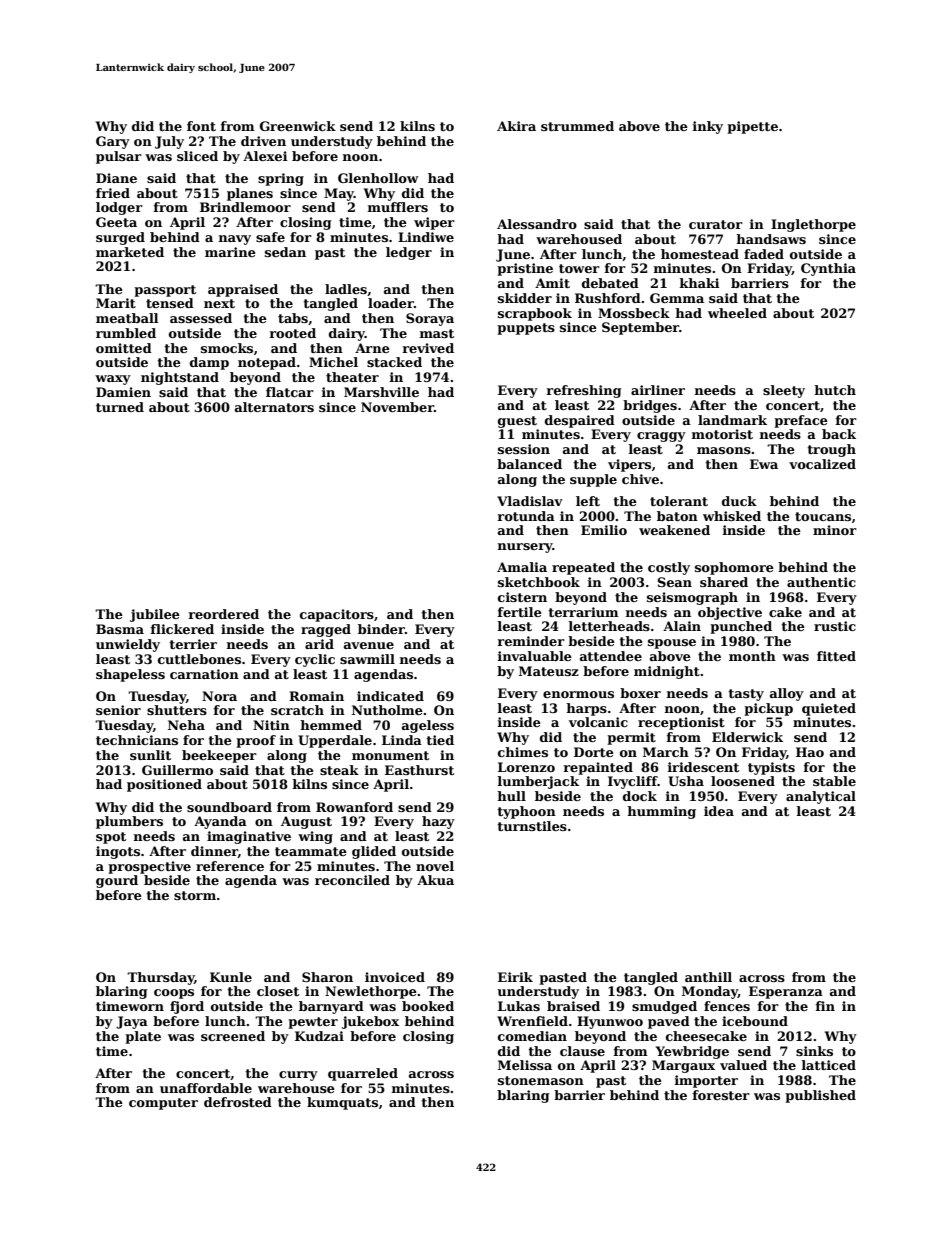  I want to click on Greenwick, so click(298, 126).
